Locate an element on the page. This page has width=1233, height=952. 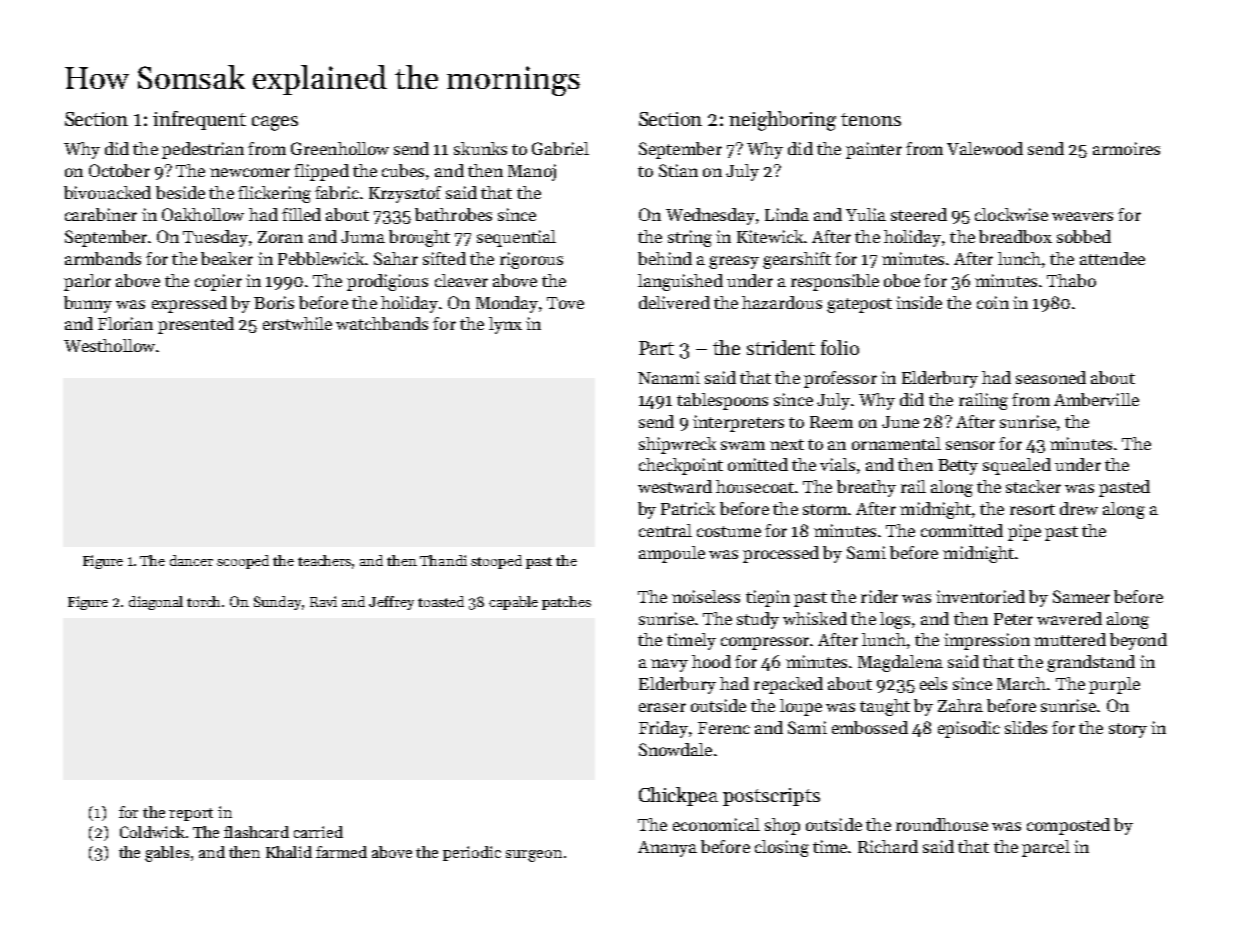
report is located at coordinates (191, 814).
